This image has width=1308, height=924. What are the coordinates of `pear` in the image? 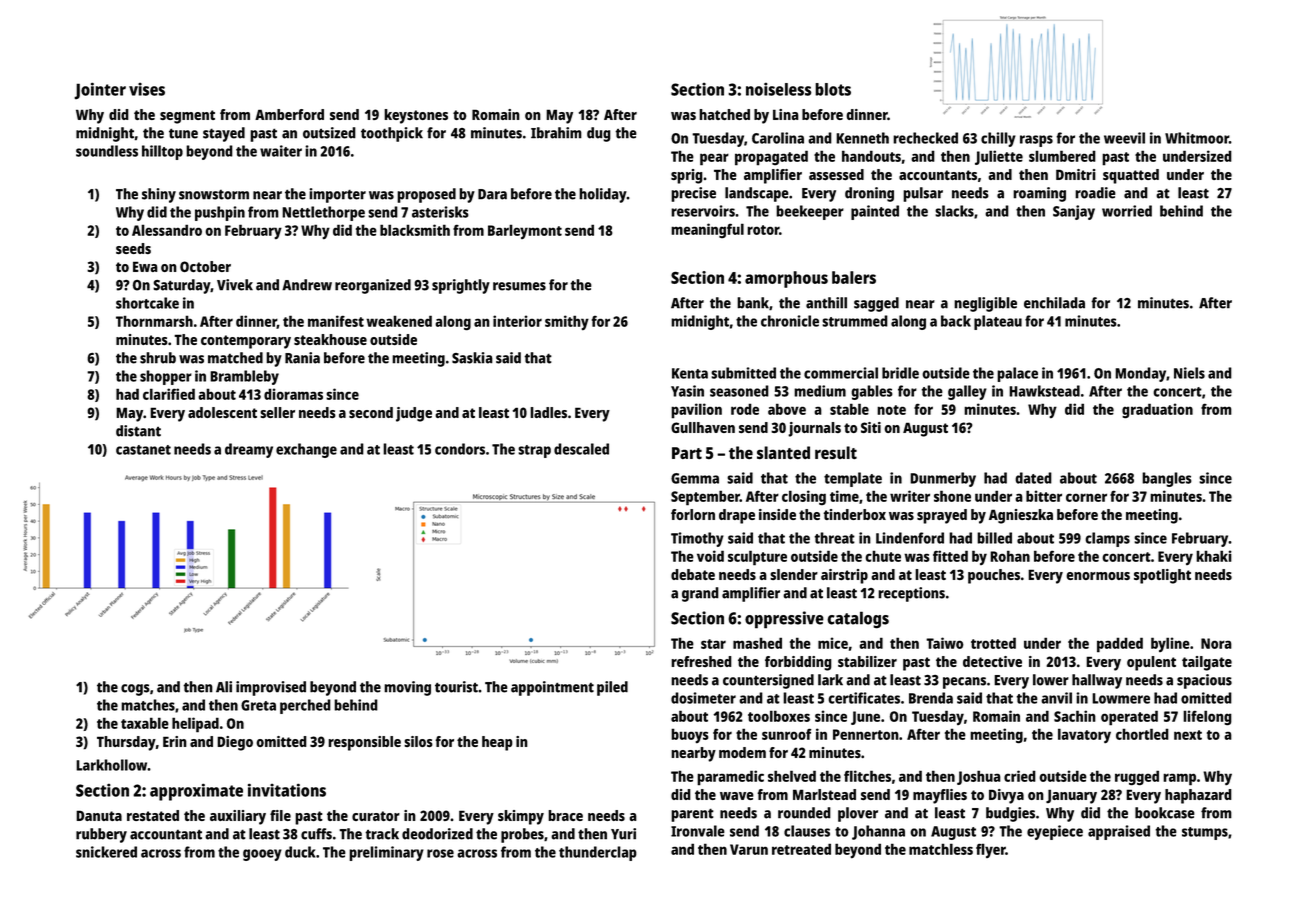 It's located at (714, 159).
